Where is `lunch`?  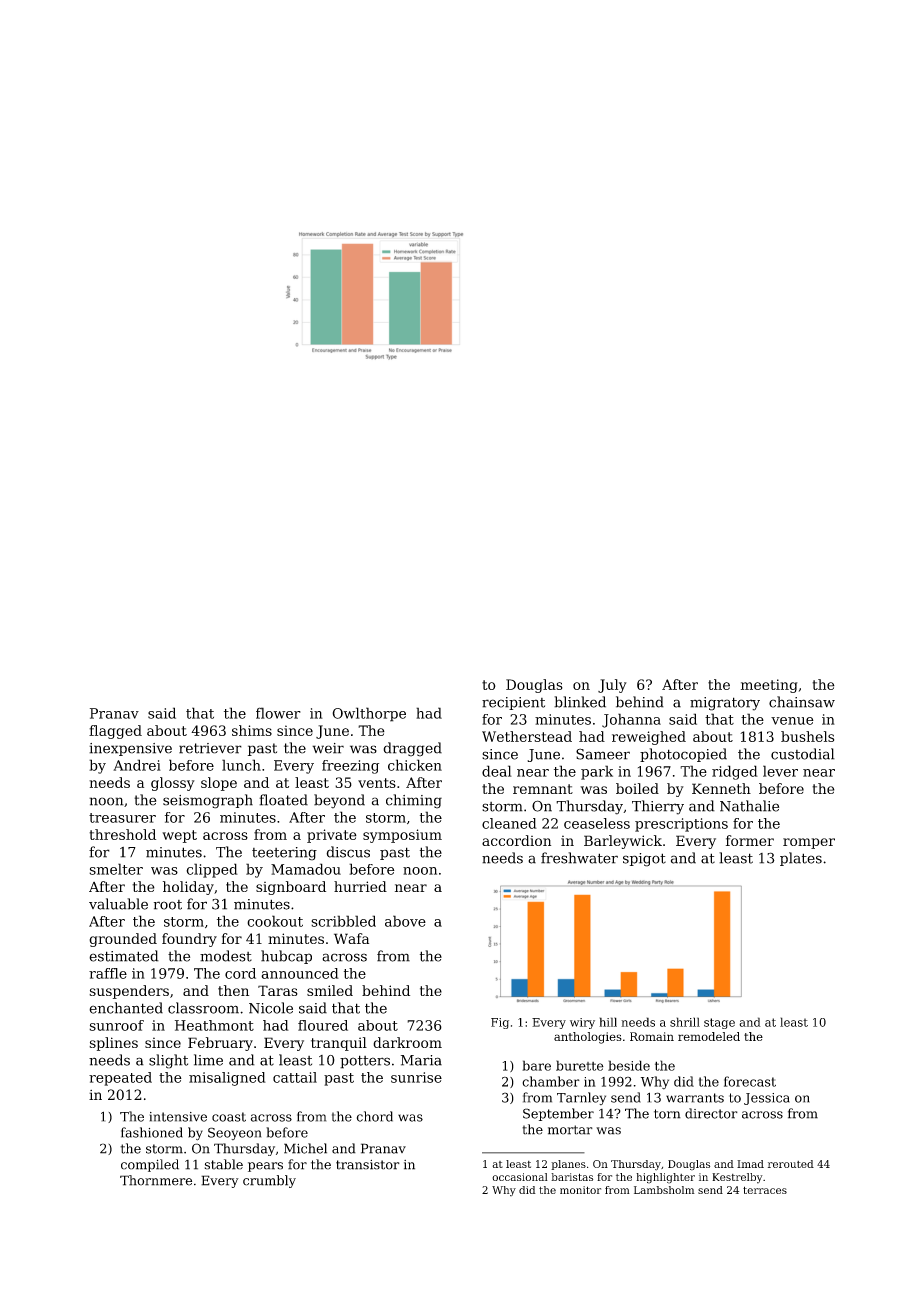
lunch is located at coordinates (241, 765).
